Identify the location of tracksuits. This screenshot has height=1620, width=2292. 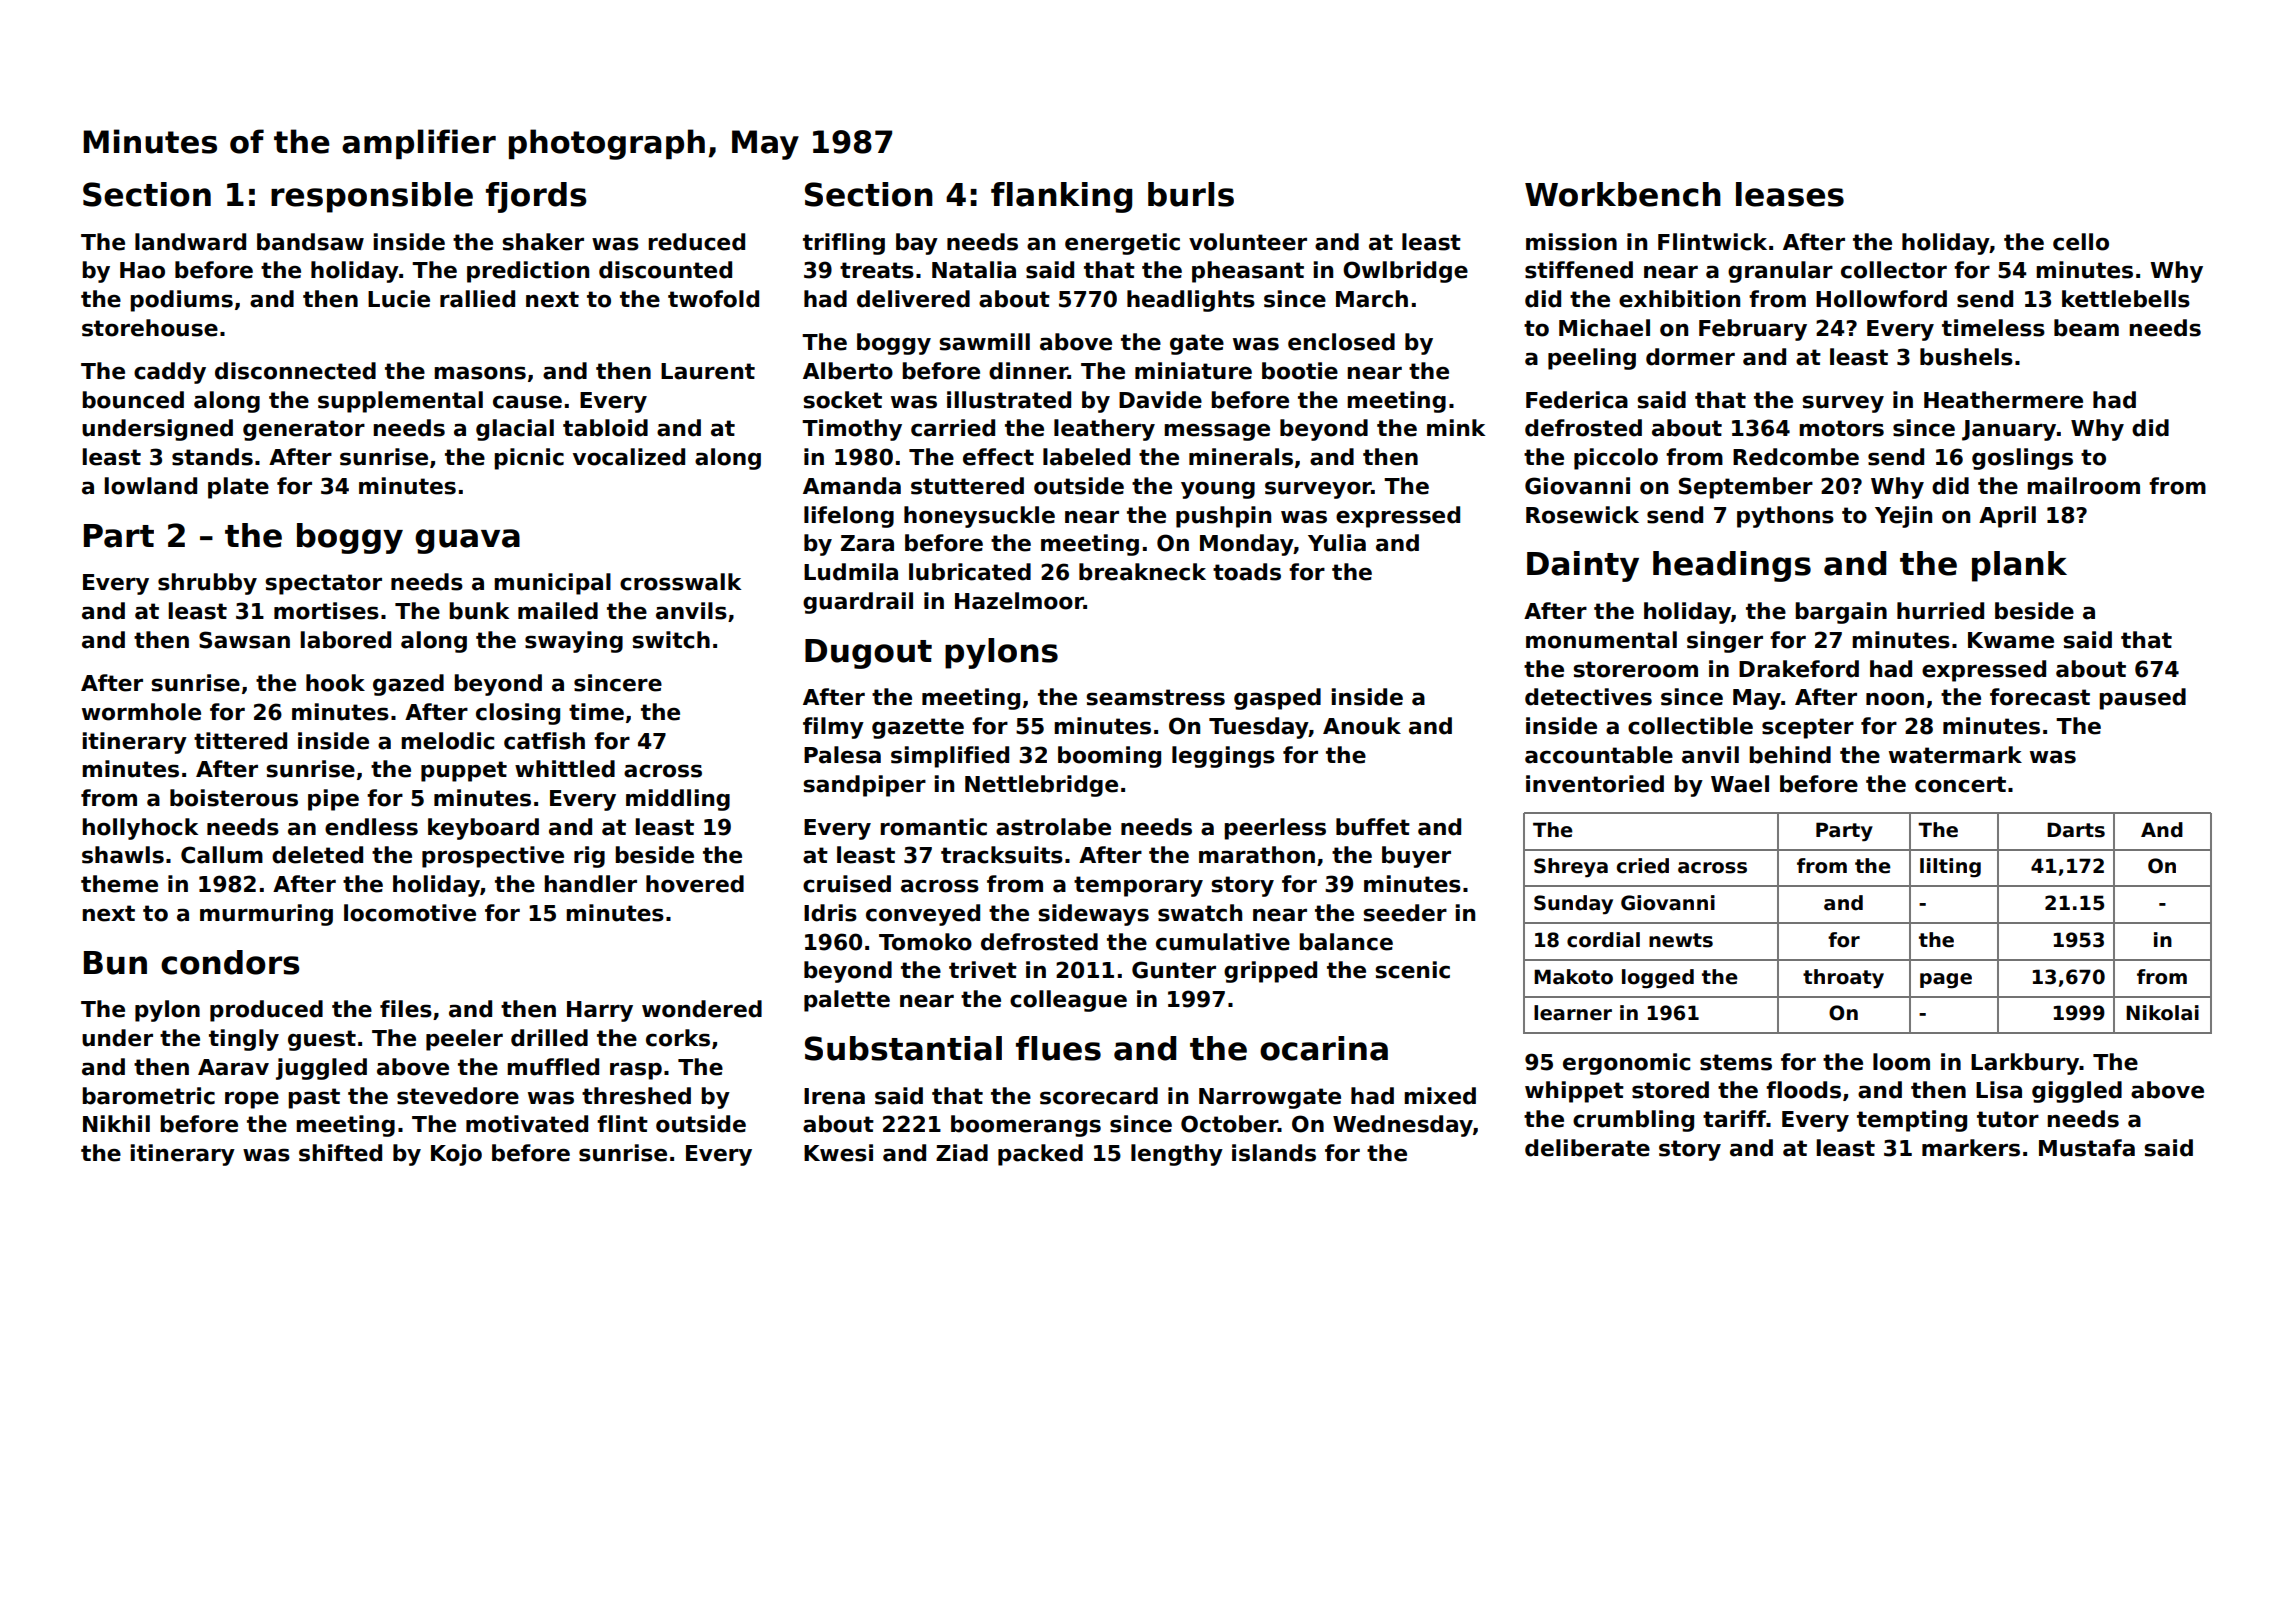
(1002, 855).
